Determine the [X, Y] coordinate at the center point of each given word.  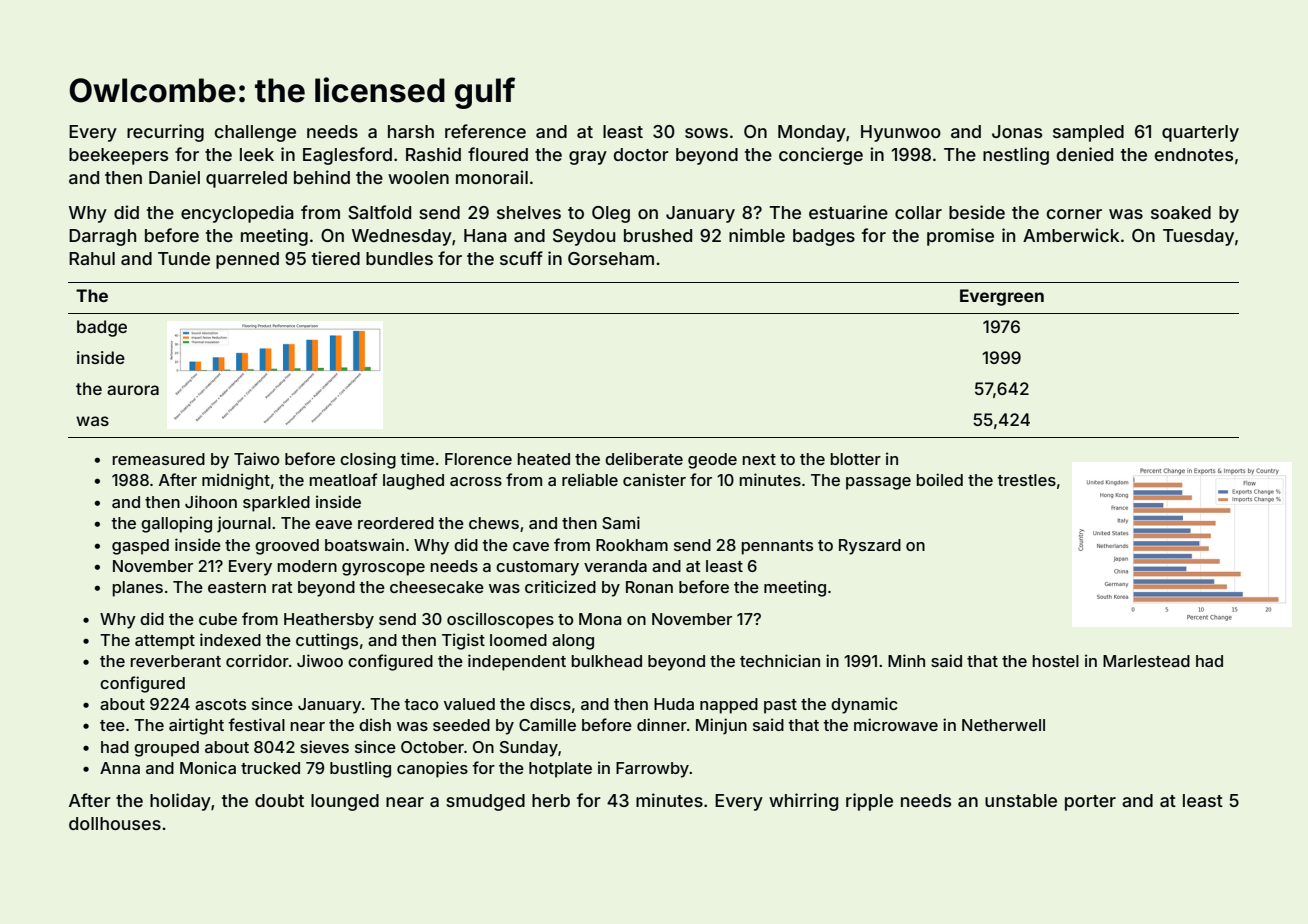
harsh [411, 131]
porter [1090, 803]
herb [551, 800]
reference [485, 131]
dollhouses [115, 823]
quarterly [1200, 133]
